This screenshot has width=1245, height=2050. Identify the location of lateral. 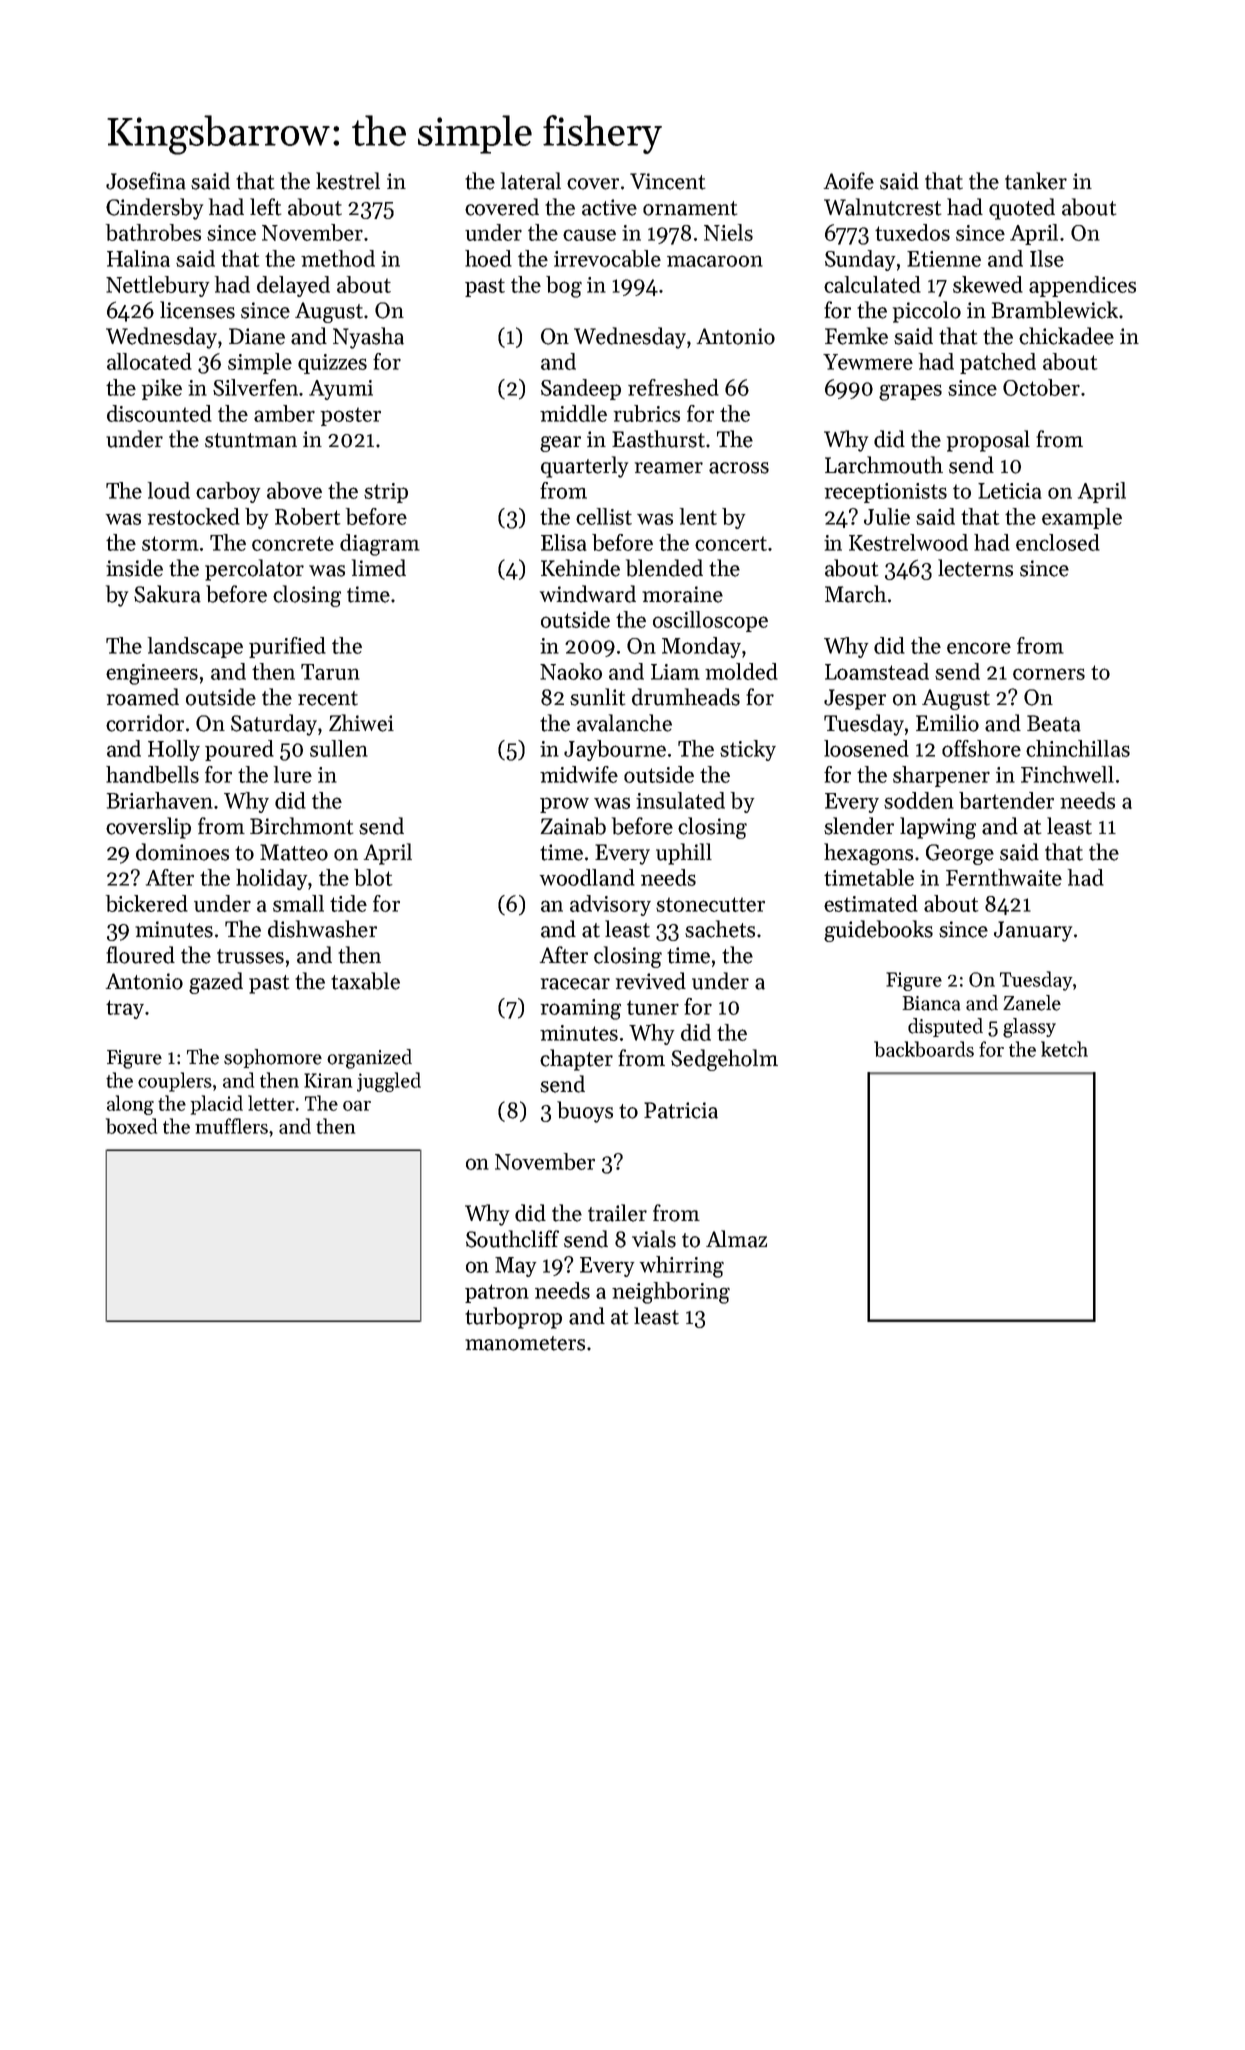
(531, 181).
